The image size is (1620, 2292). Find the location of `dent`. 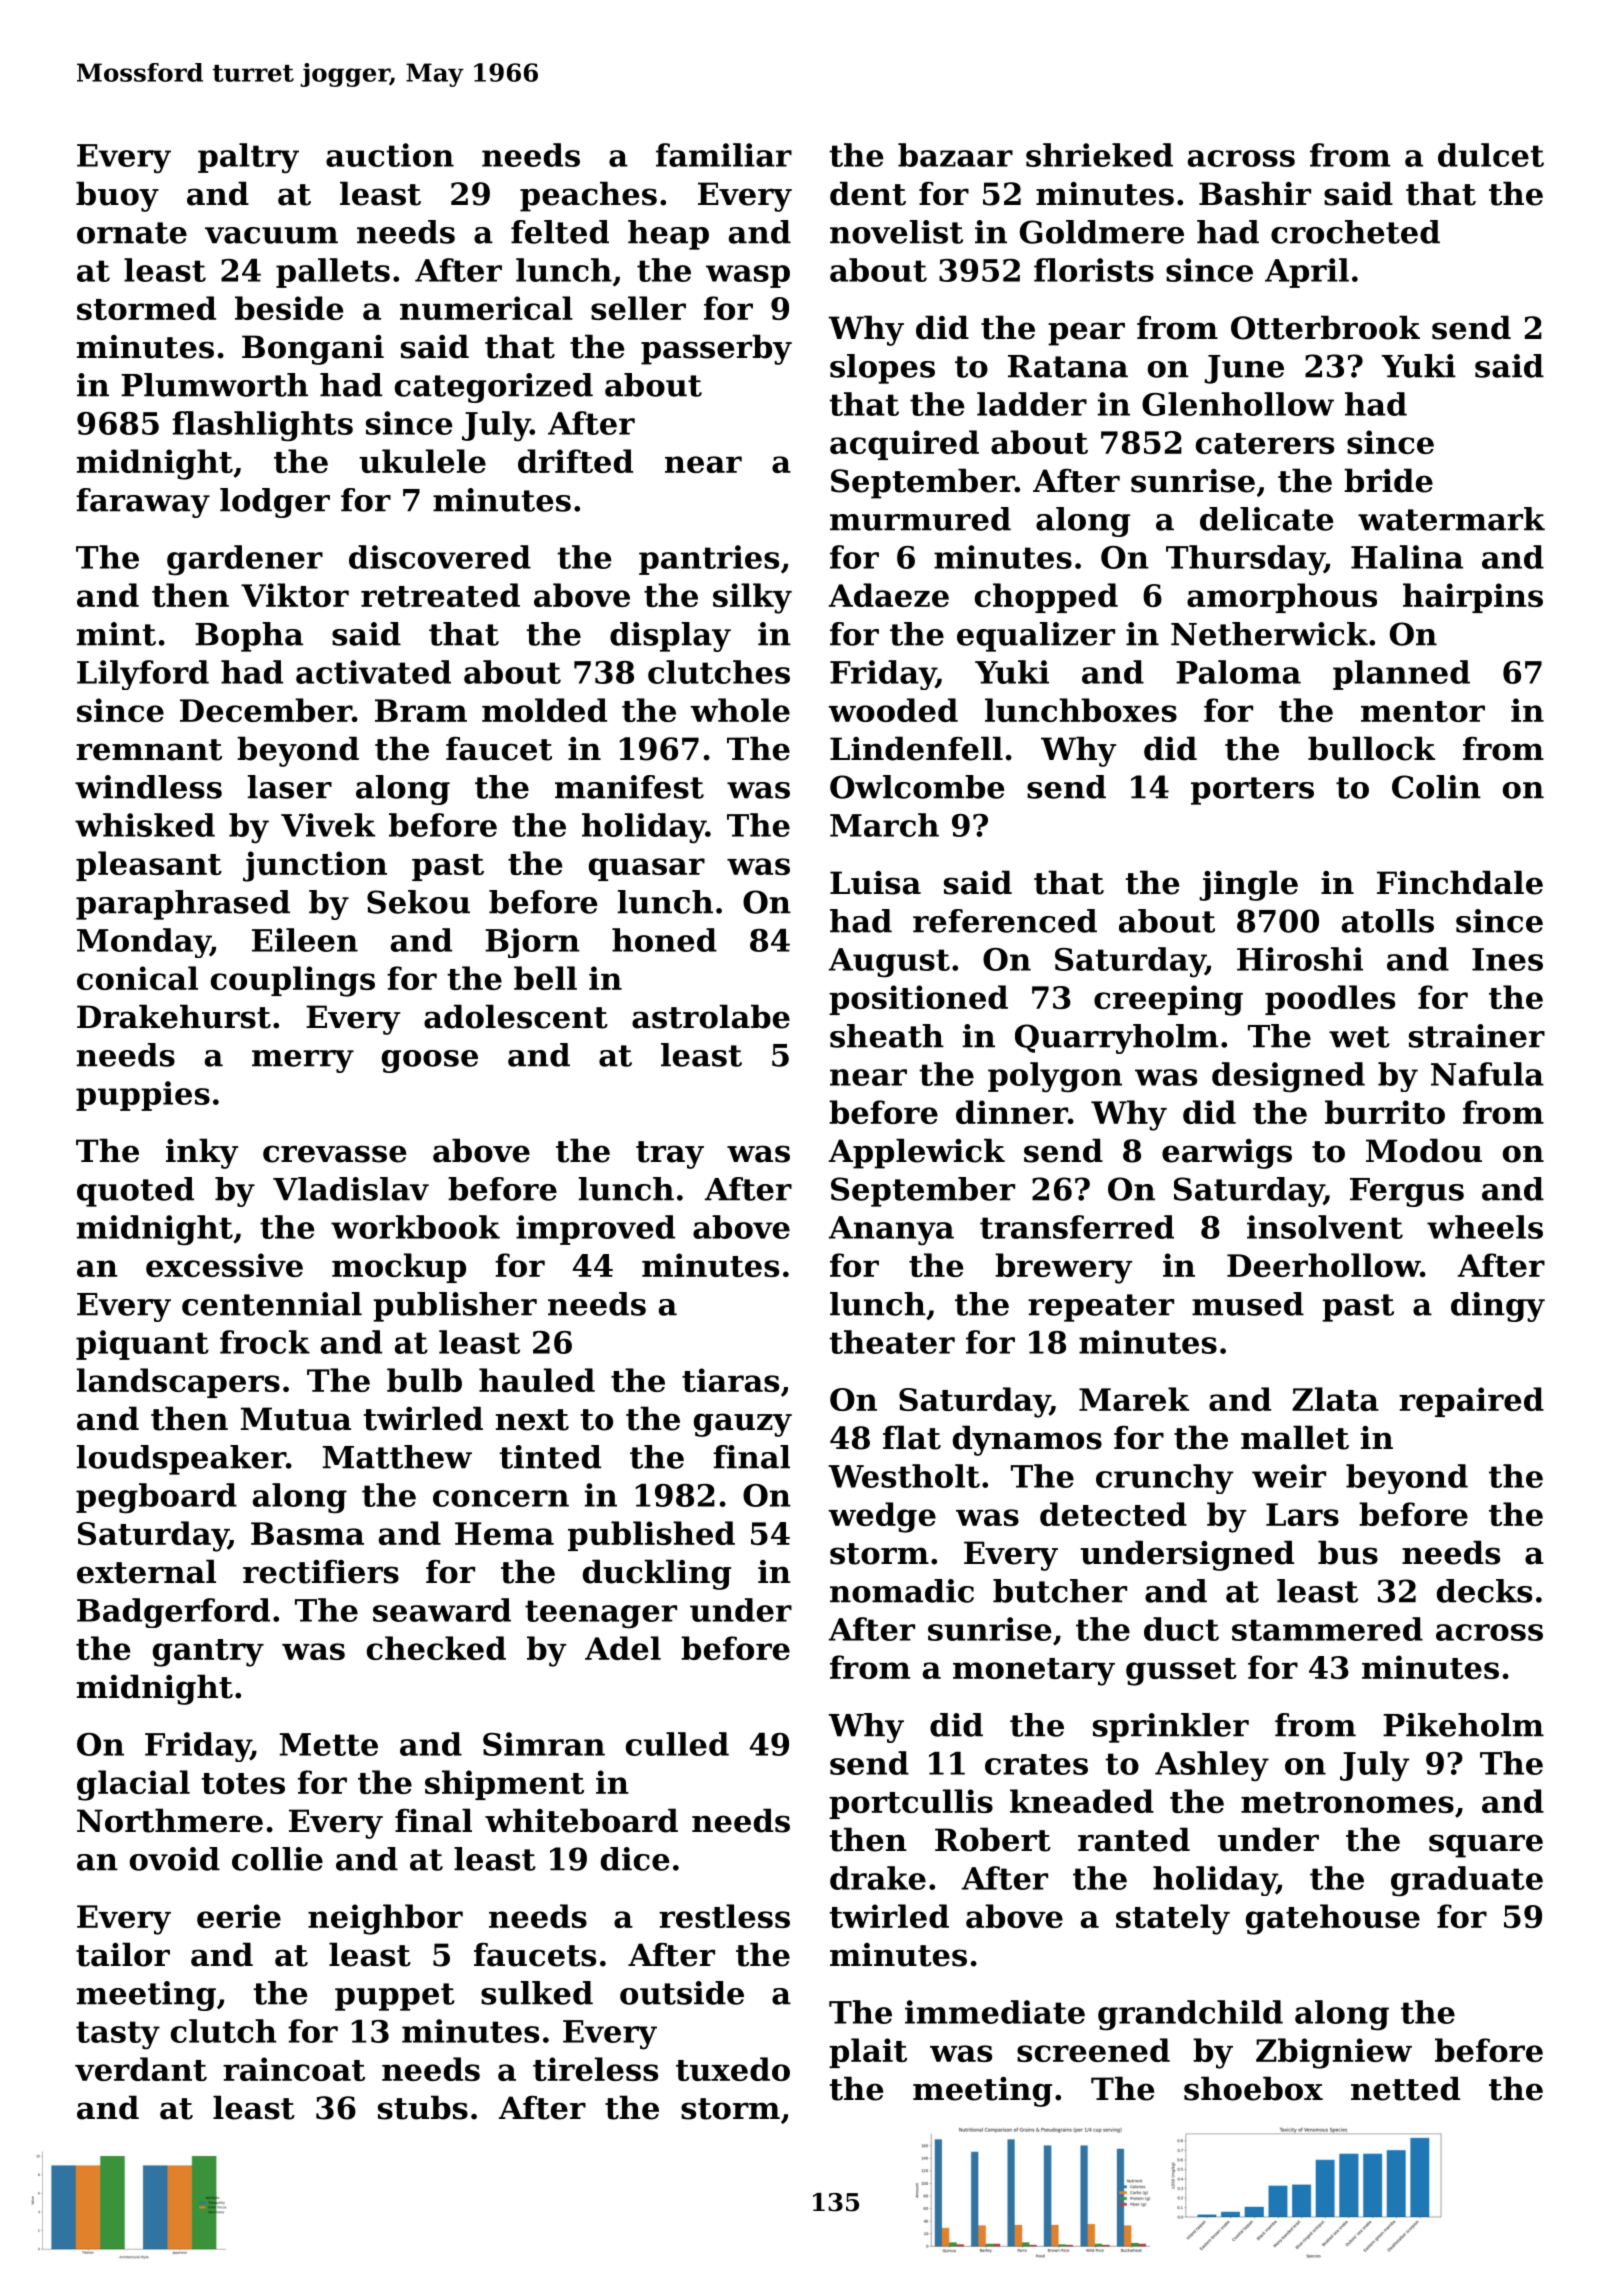

dent is located at coordinates (868, 193).
